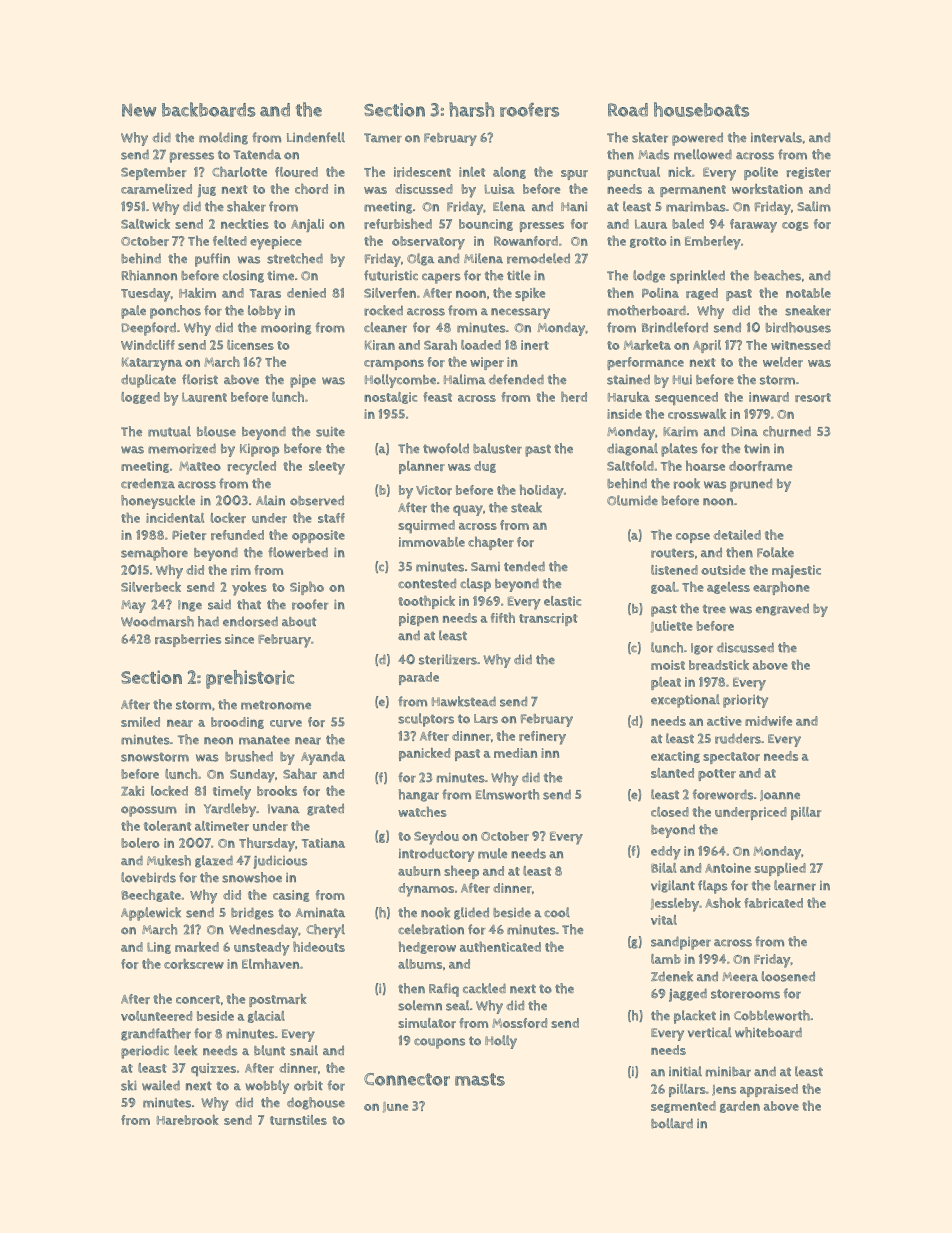 This image has height=1233, width=952. What do you see at coordinates (239, 639) in the image?
I see `since` at bounding box center [239, 639].
